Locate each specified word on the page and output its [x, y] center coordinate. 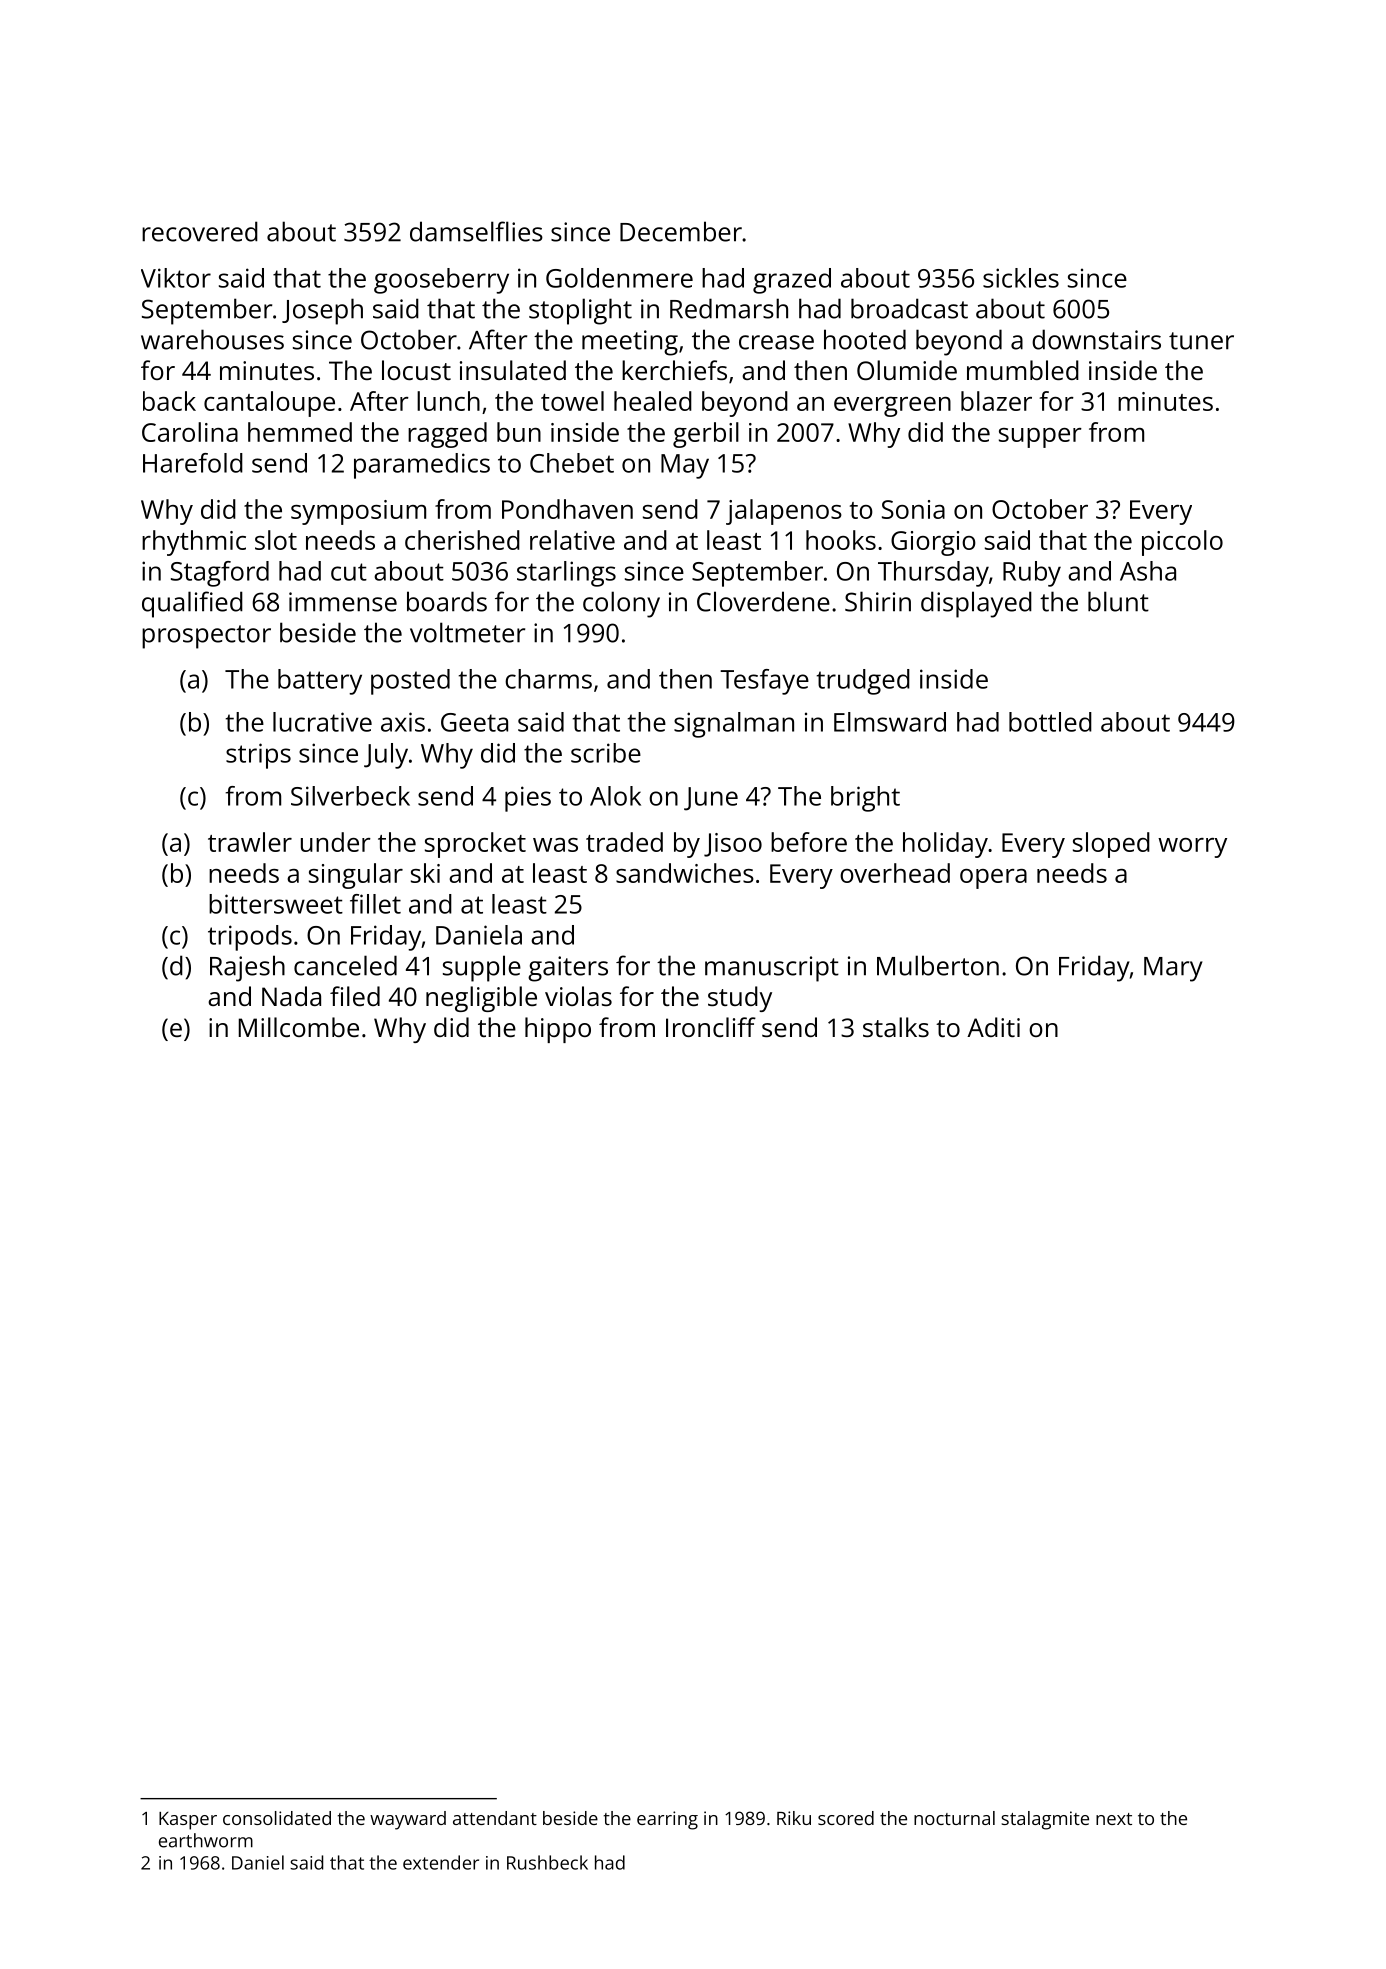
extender [441, 1862]
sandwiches [685, 873]
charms [548, 679]
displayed [976, 604]
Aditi [993, 1027]
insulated [513, 370]
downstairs [1096, 339]
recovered [200, 231]
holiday [945, 845]
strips [258, 756]
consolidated [277, 1818]
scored [846, 1818]
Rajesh [247, 968]
